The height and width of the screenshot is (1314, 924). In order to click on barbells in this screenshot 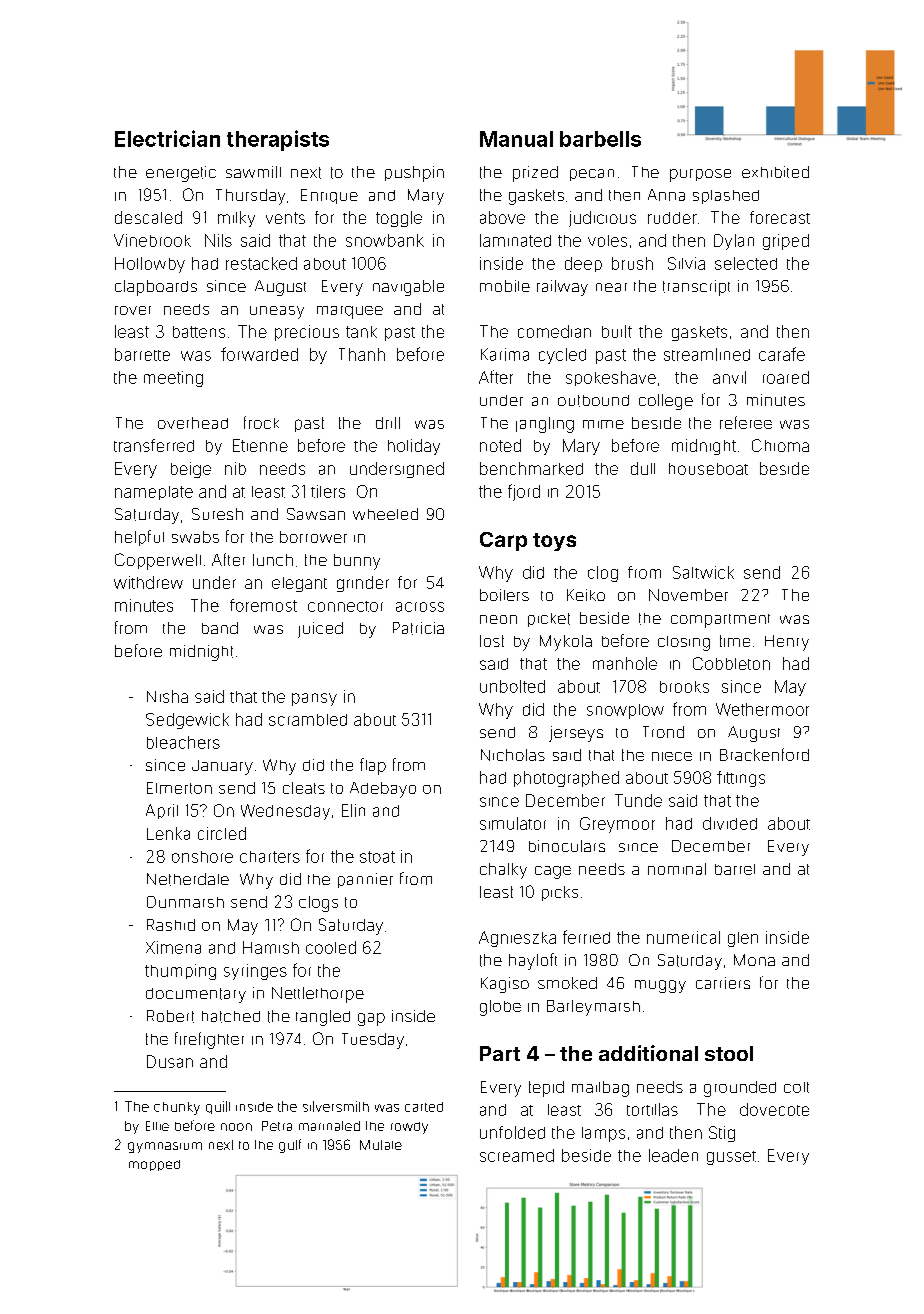, I will do `click(600, 139)`.
